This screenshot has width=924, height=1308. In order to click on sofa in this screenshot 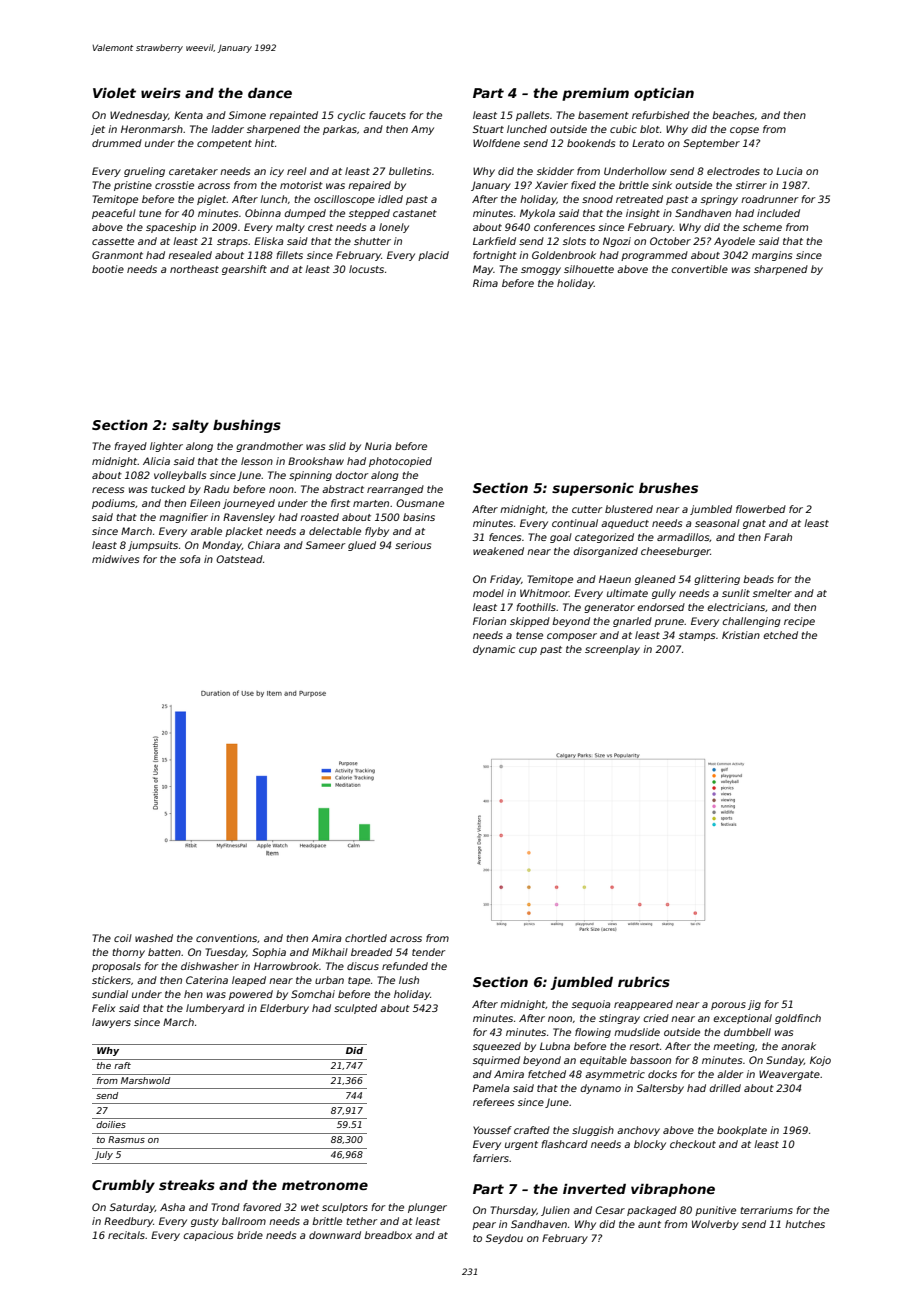, I will do `click(190, 559)`.
